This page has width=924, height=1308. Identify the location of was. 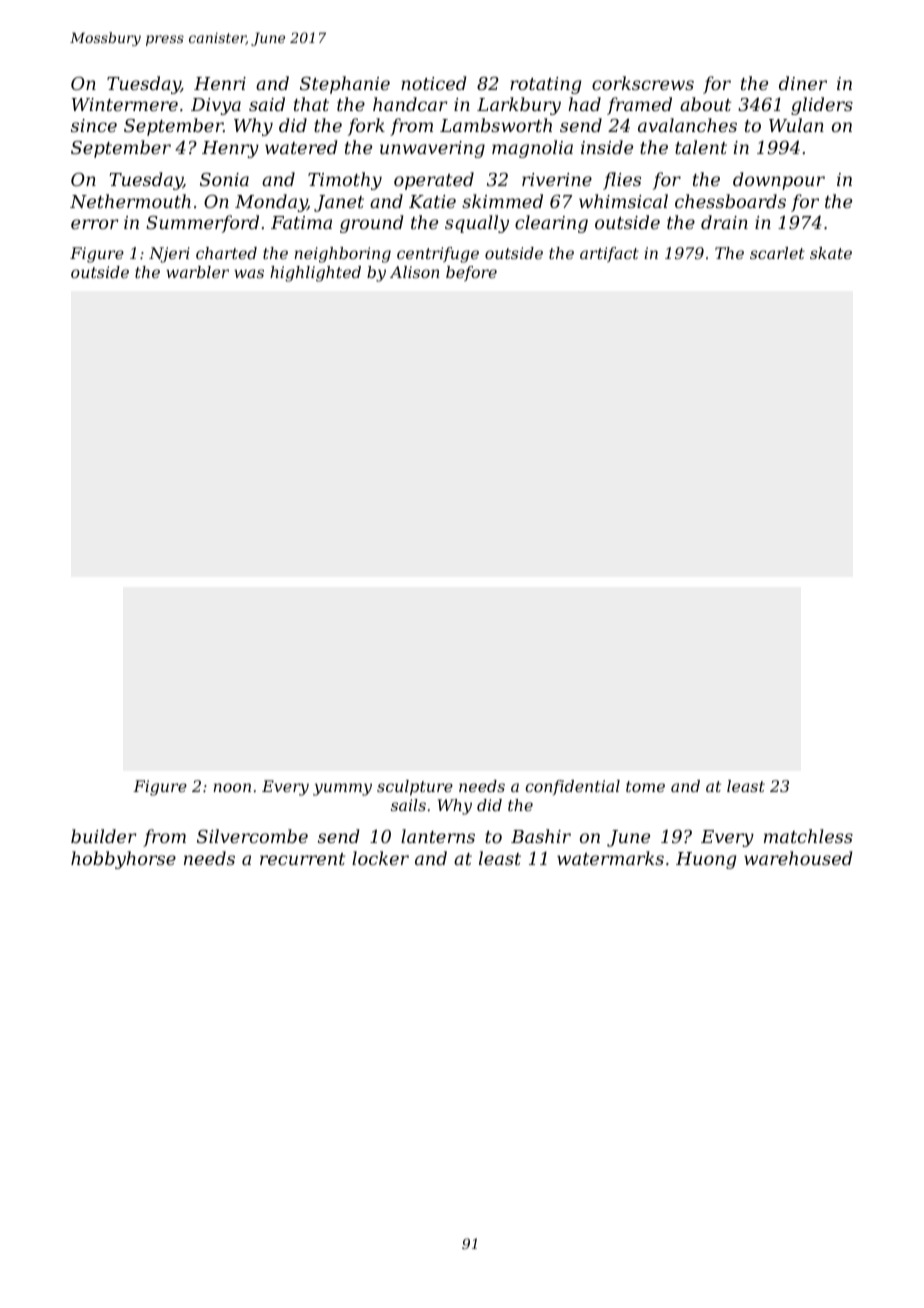
(249, 273).
